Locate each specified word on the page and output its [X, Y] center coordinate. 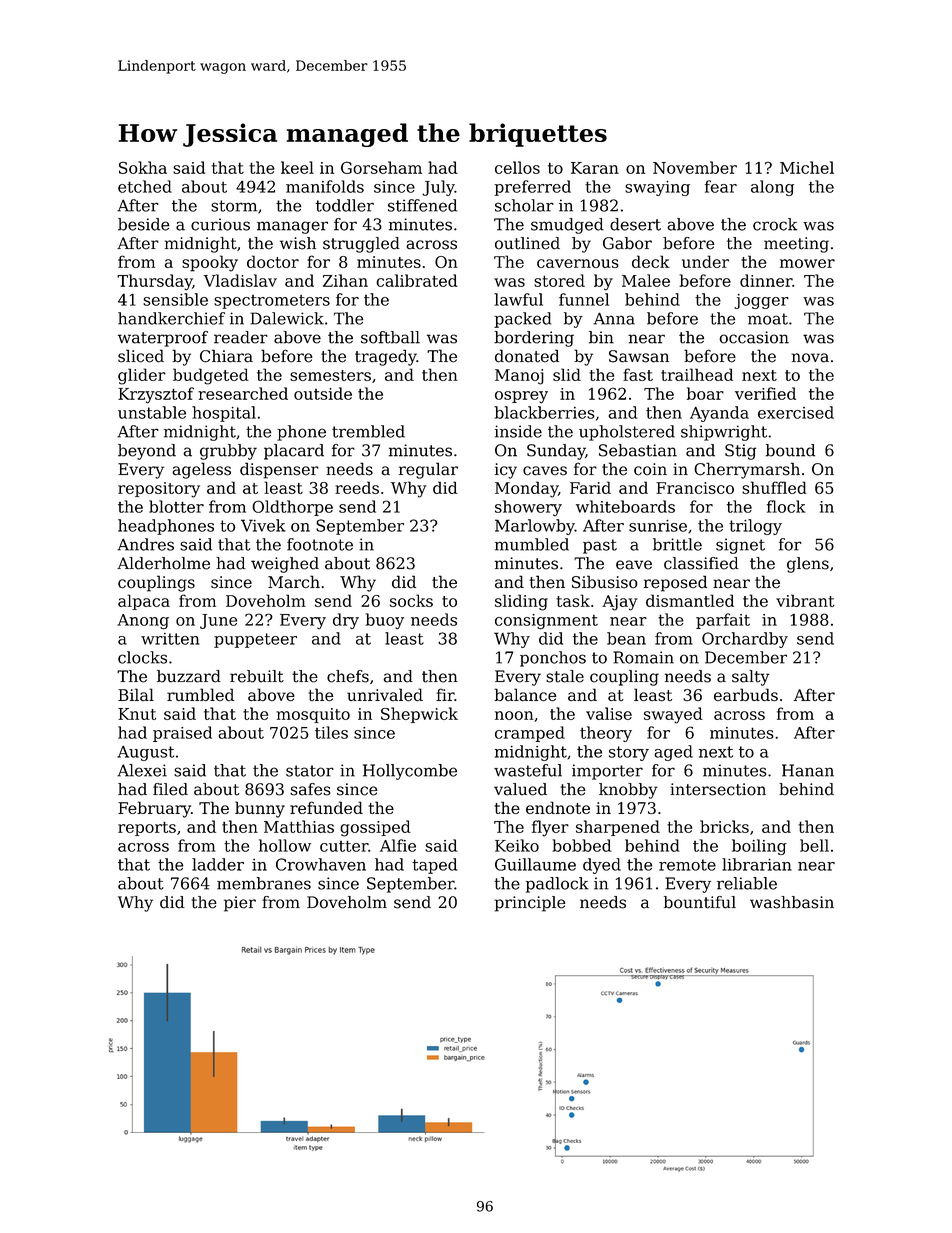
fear [721, 186]
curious [220, 224]
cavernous [578, 263]
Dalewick [287, 318]
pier [240, 904]
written [170, 639]
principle [529, 904]
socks [411, 600]
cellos [517, 167]
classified [701, 563]
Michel [807, 167]
